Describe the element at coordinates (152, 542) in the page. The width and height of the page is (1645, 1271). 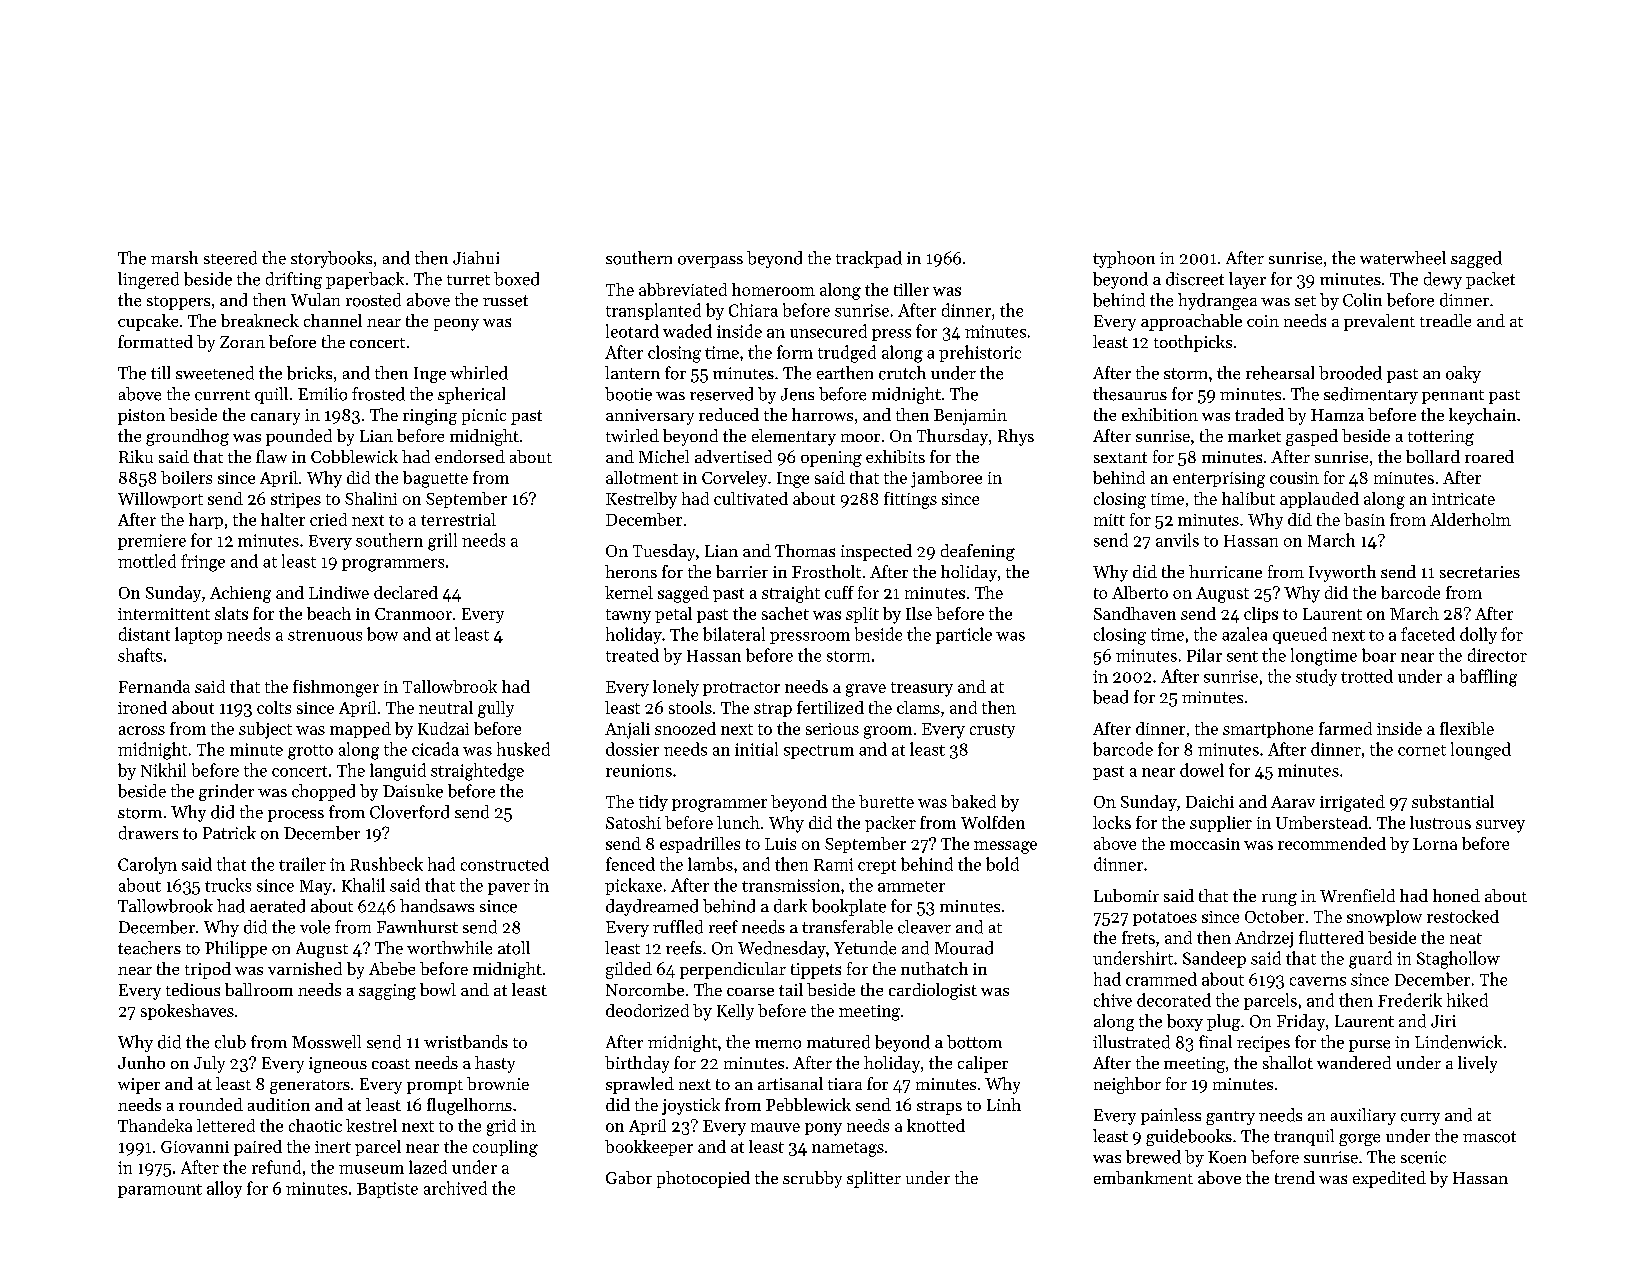
I see `premiere` at that location.
